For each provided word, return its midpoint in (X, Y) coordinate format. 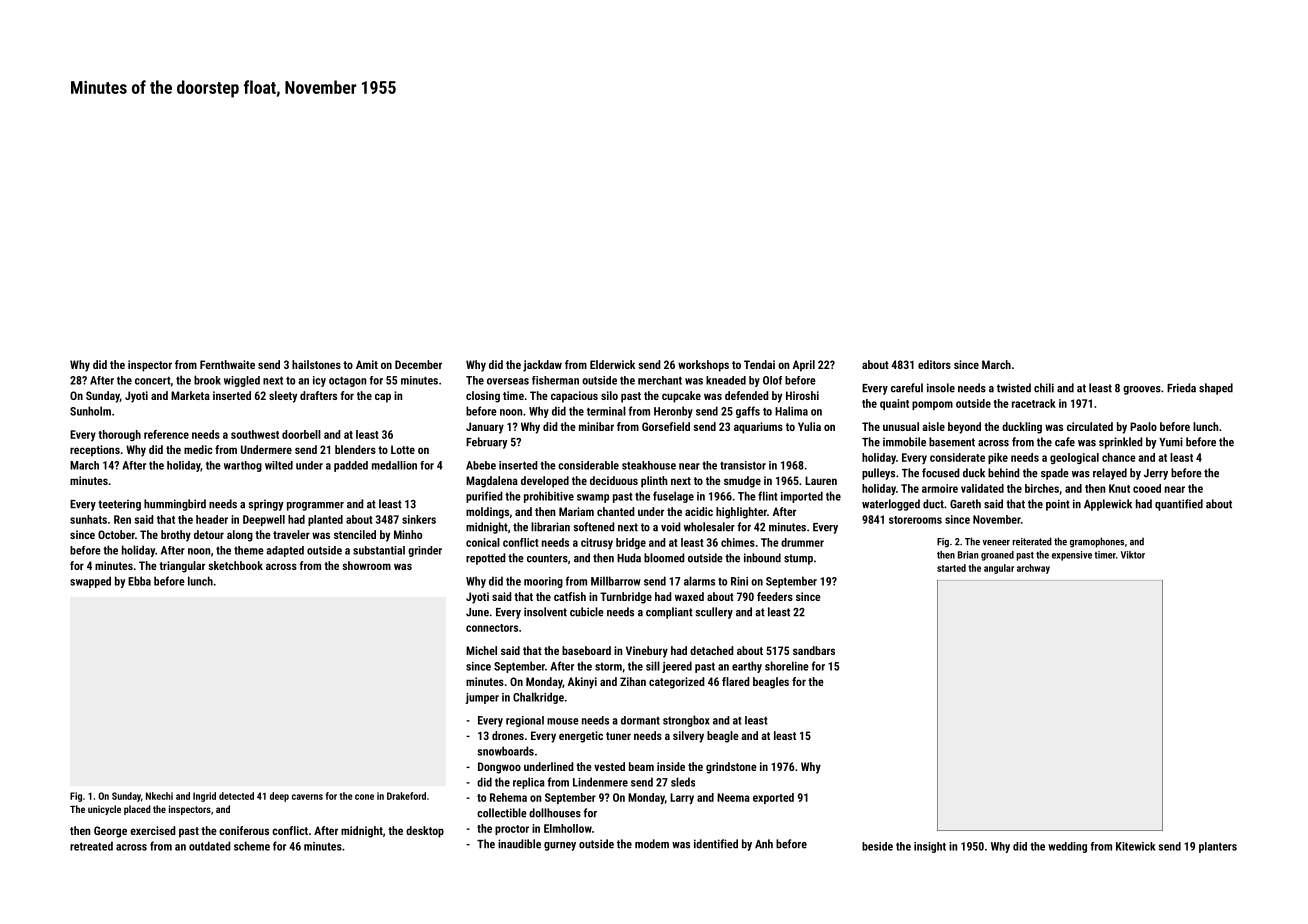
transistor (743, 465)
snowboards (506, 751)
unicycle (104, 810)
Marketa (190, 395)
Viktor (1133, 555)
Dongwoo (499, 768)
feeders (775, 596)
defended (747, 395)
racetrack (1034, 403)
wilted (279, 465)
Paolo (1143, 426)
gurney (560, 846)
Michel (481, 650)
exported (773, 798)
